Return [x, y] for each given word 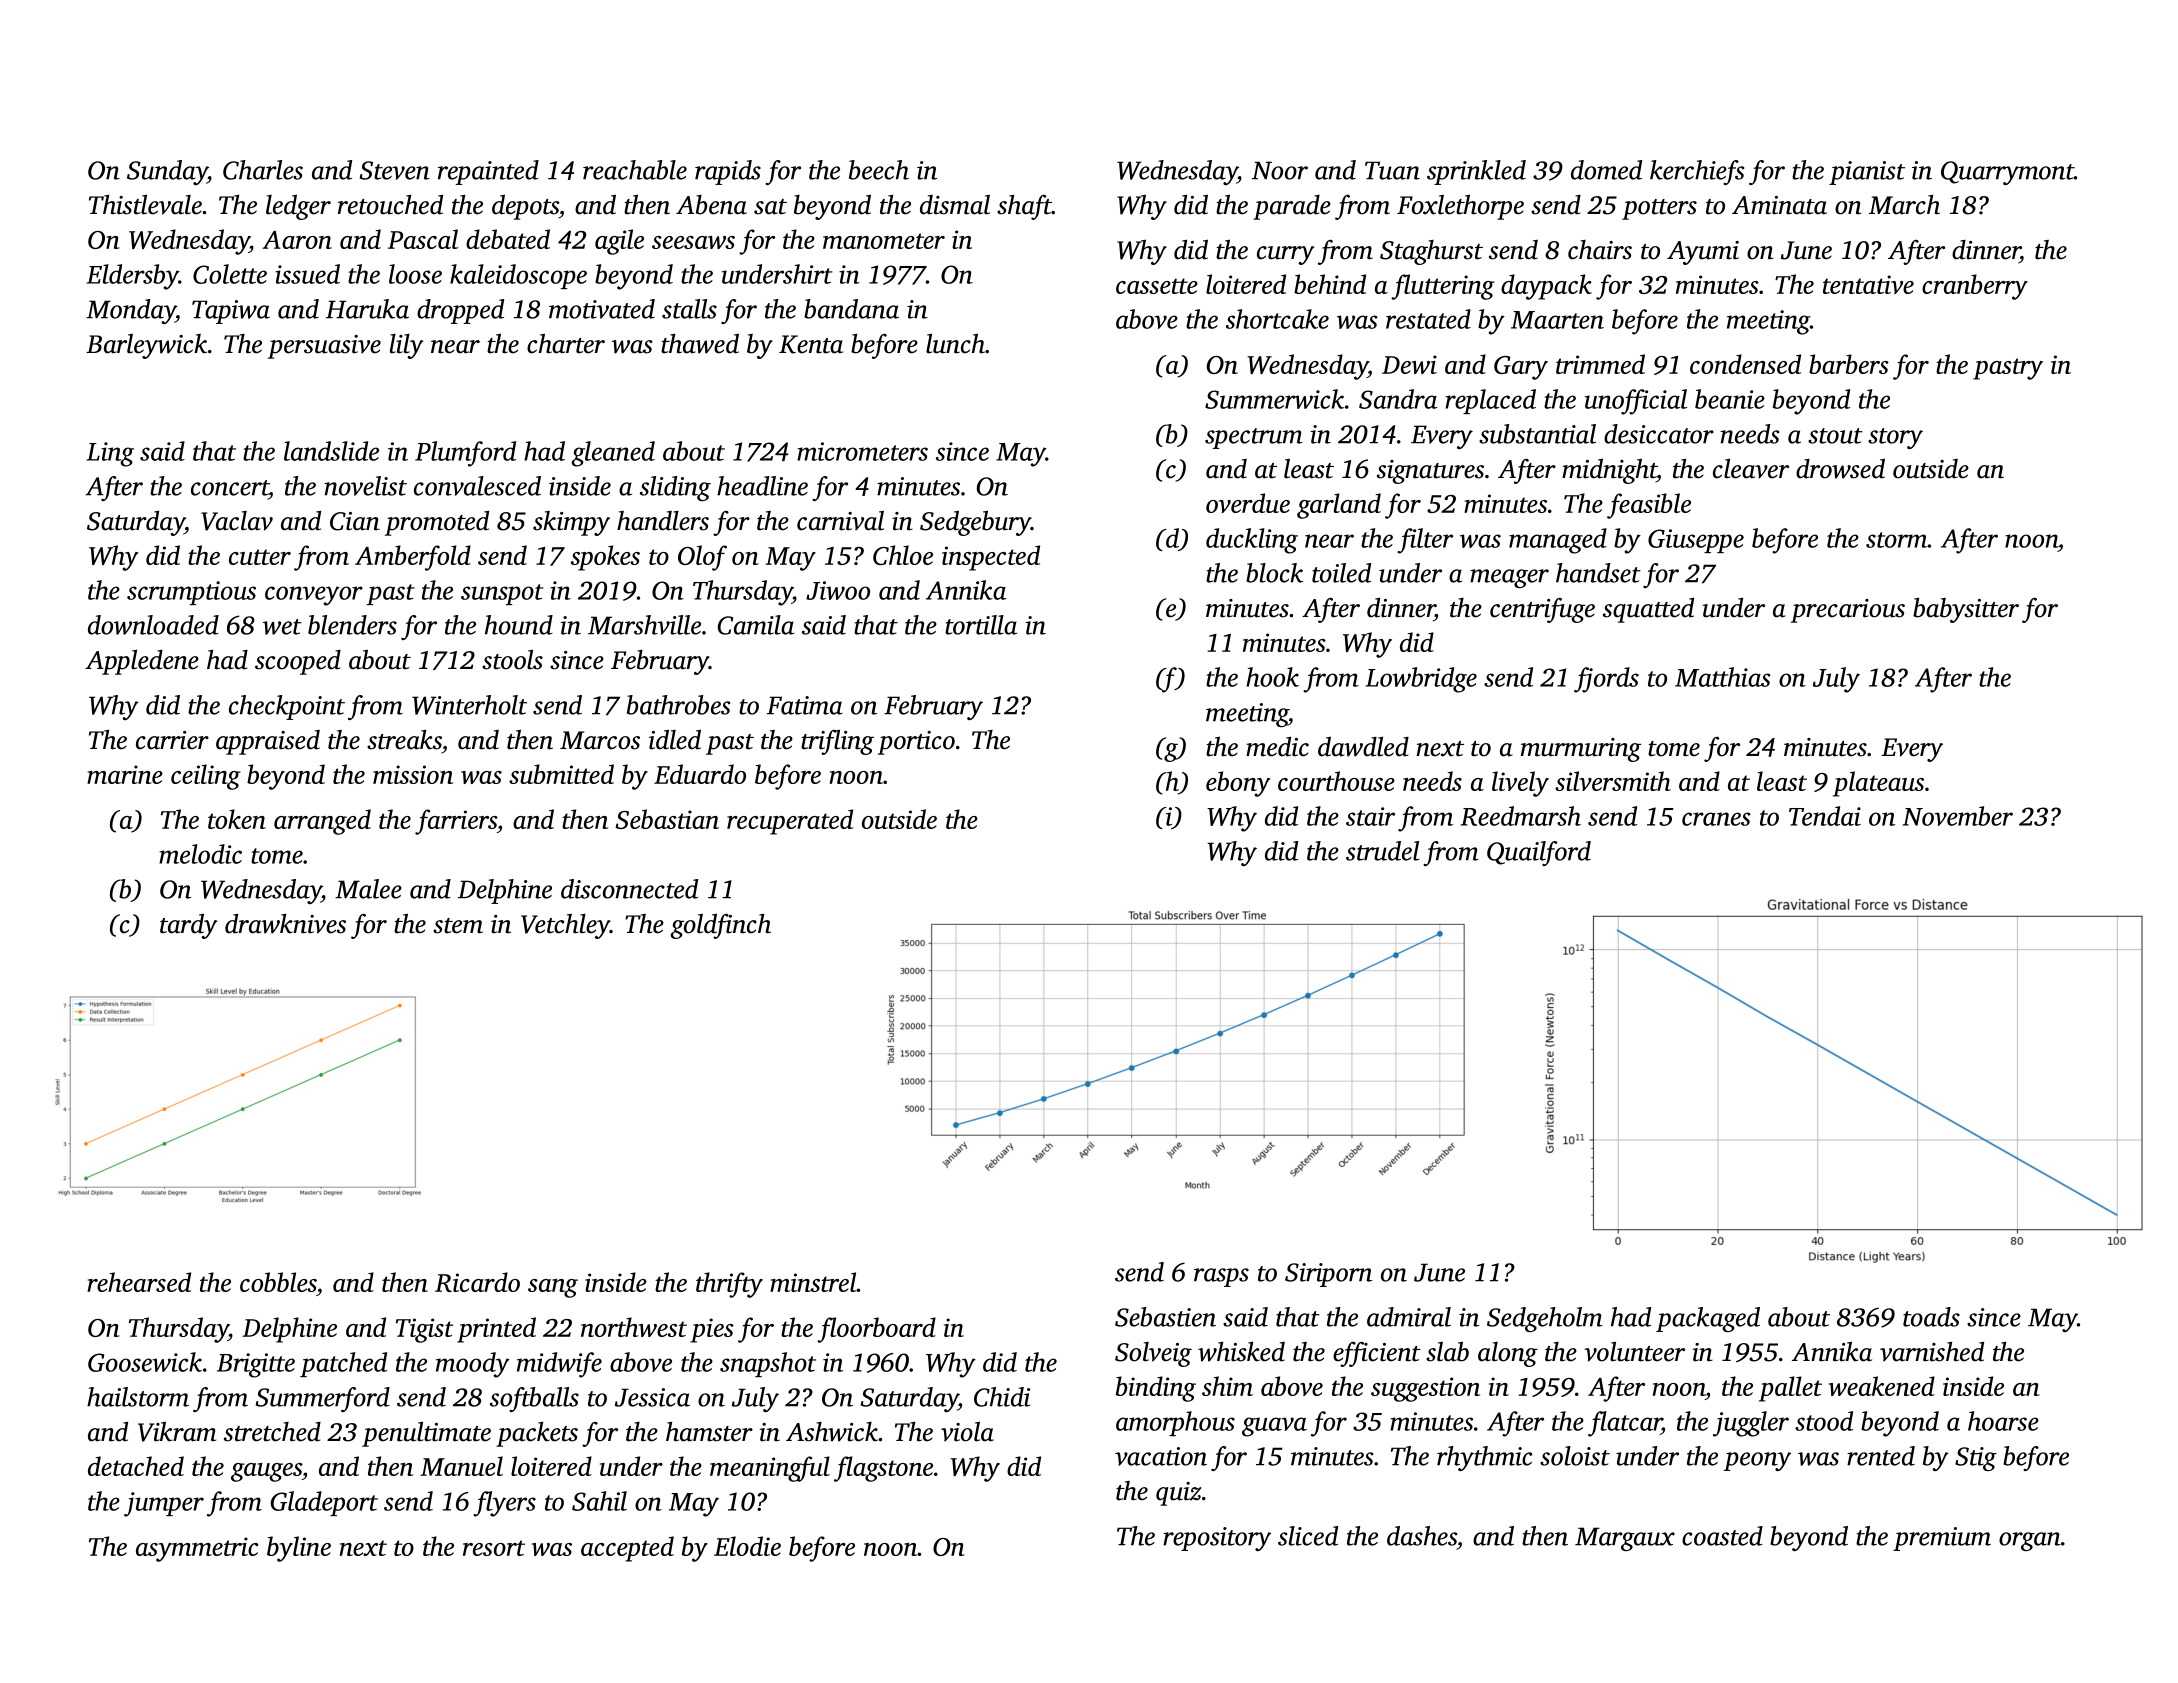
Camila [756, 625]
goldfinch [720, 926]
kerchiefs [1697, 172]
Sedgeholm [1545, 1319]
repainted [488, 172]
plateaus [1878, 784]
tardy [188, 926]
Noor [1280, 170]
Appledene [142, 662]
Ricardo [477, 1282]
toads [1931, 1317]
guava [1274, 1427]
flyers [504, 1504]
